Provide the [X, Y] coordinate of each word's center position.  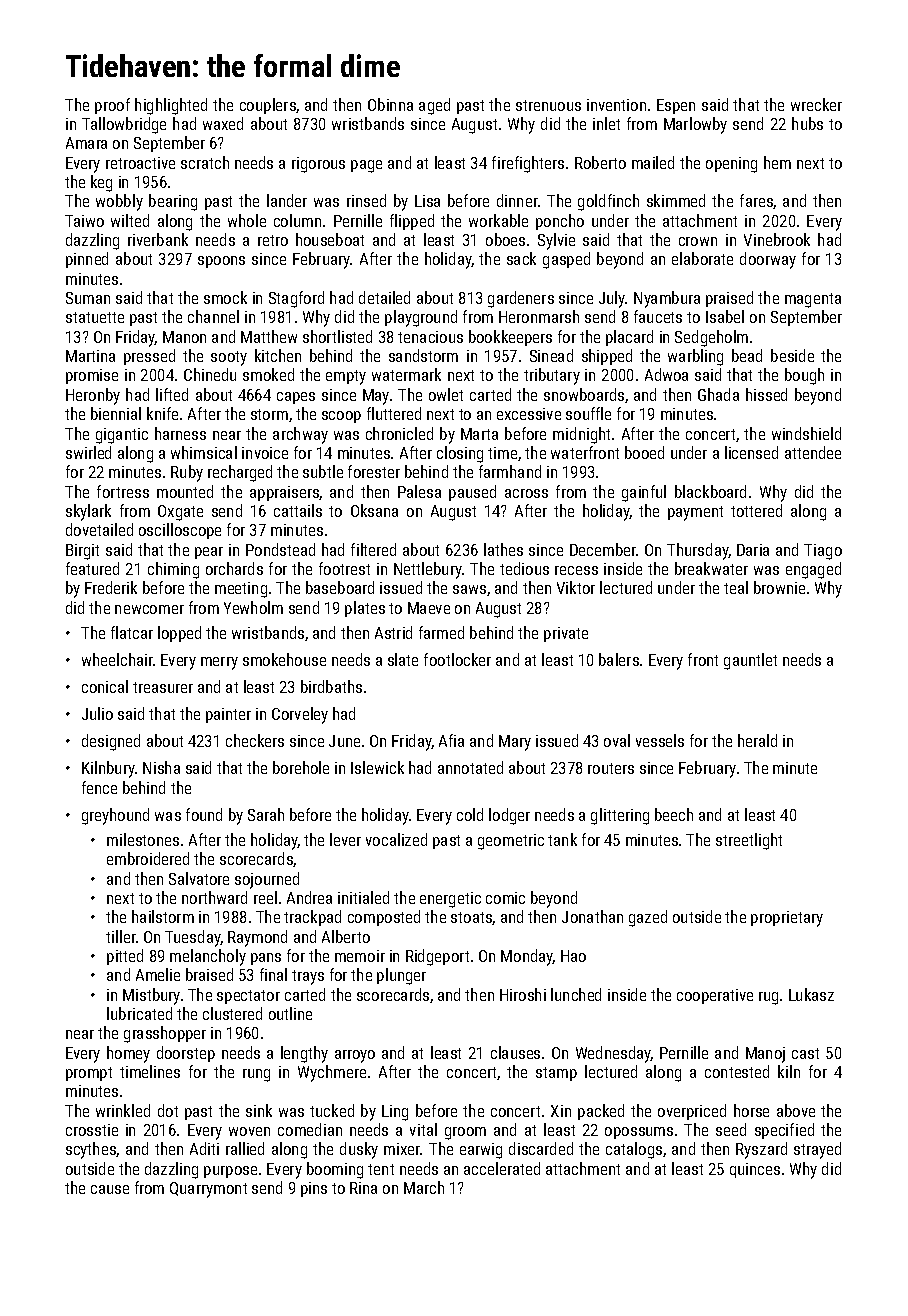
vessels [660, 740]
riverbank [158, 239]
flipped [412, 222]
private [566, 634]
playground [421, 318]
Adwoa [666, 374]
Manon [184, 337]
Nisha [161, 767]
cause [110, 1189]
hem [777, 162]
